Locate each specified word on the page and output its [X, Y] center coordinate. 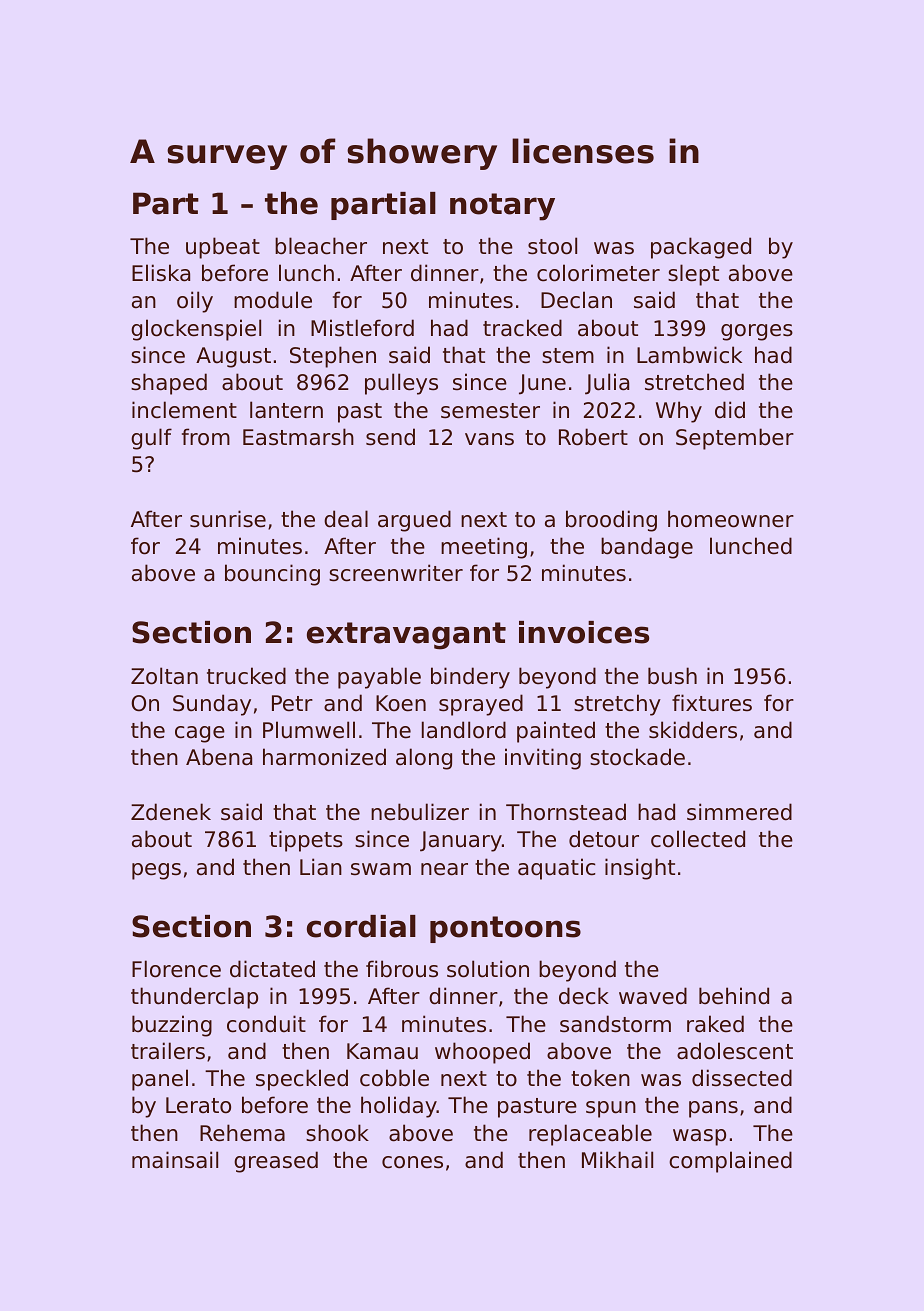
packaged [701, 248]
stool [552, 246]
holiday [399, 1107]
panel [160, 1080]
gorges [757, 332]
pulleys [401, 384]
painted [556, 732]
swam [381, 869]
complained [730, 1162]
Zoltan [164, 676]
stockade [637, 757]
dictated [272, 969]
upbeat [223, 248]
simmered [739, 812]
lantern [286, 410]
